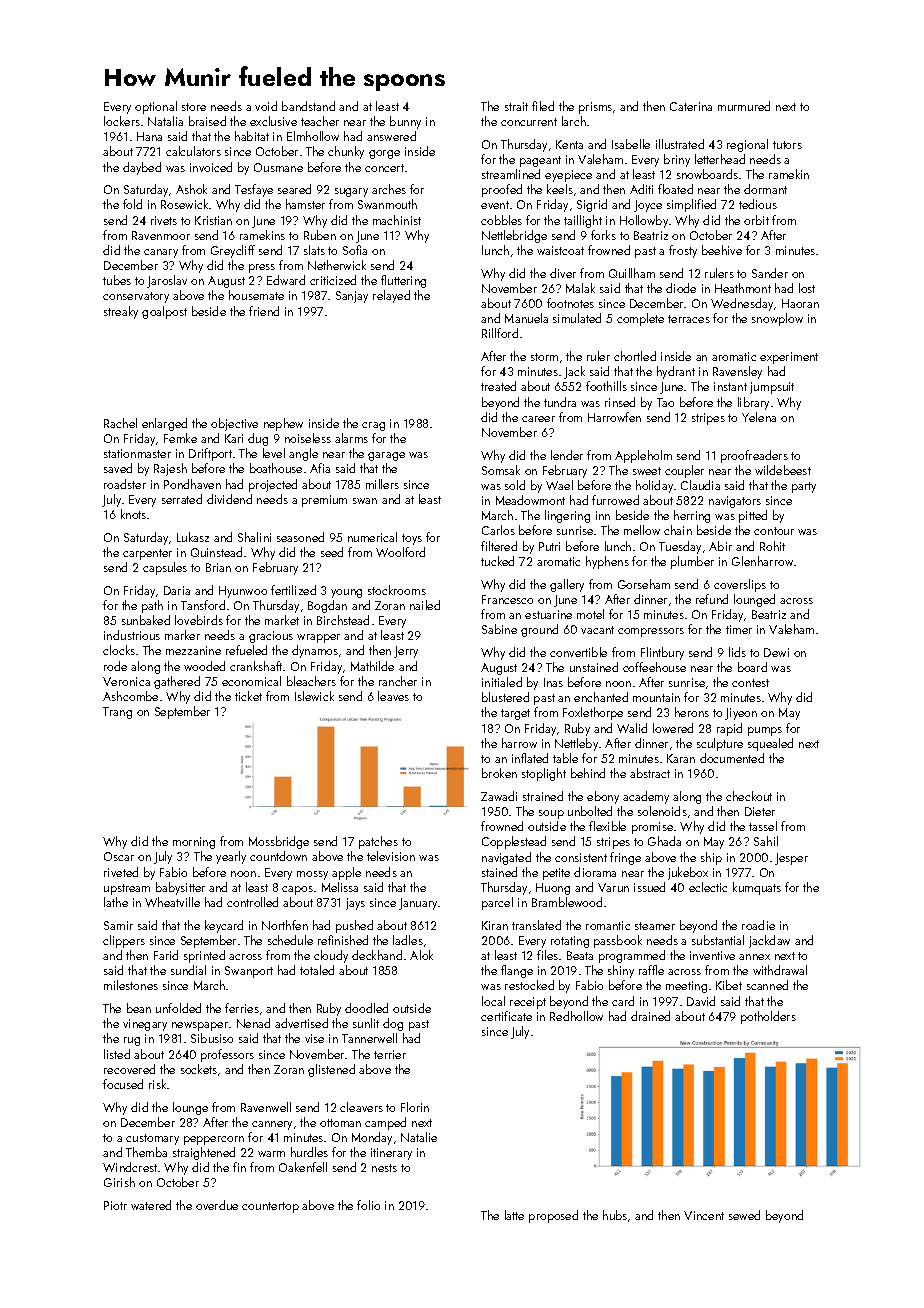 The width and height of the page is (924, 1308). I want to click on proposed, so click(553, 1216).
